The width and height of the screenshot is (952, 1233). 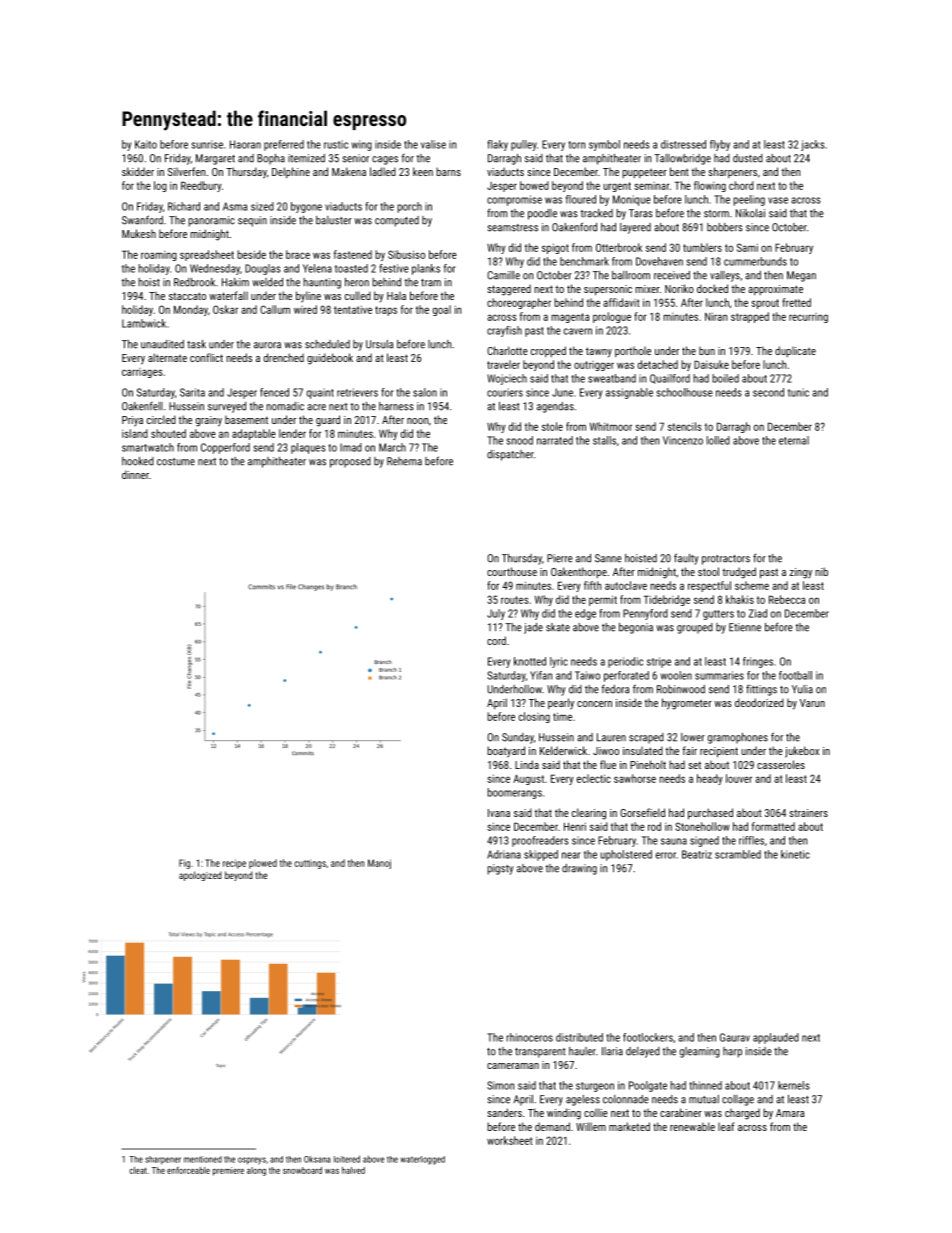 What do you see at coordinates (184, 864) in the screenshot?
I see `Fig` at bounding box center [184, 864].
